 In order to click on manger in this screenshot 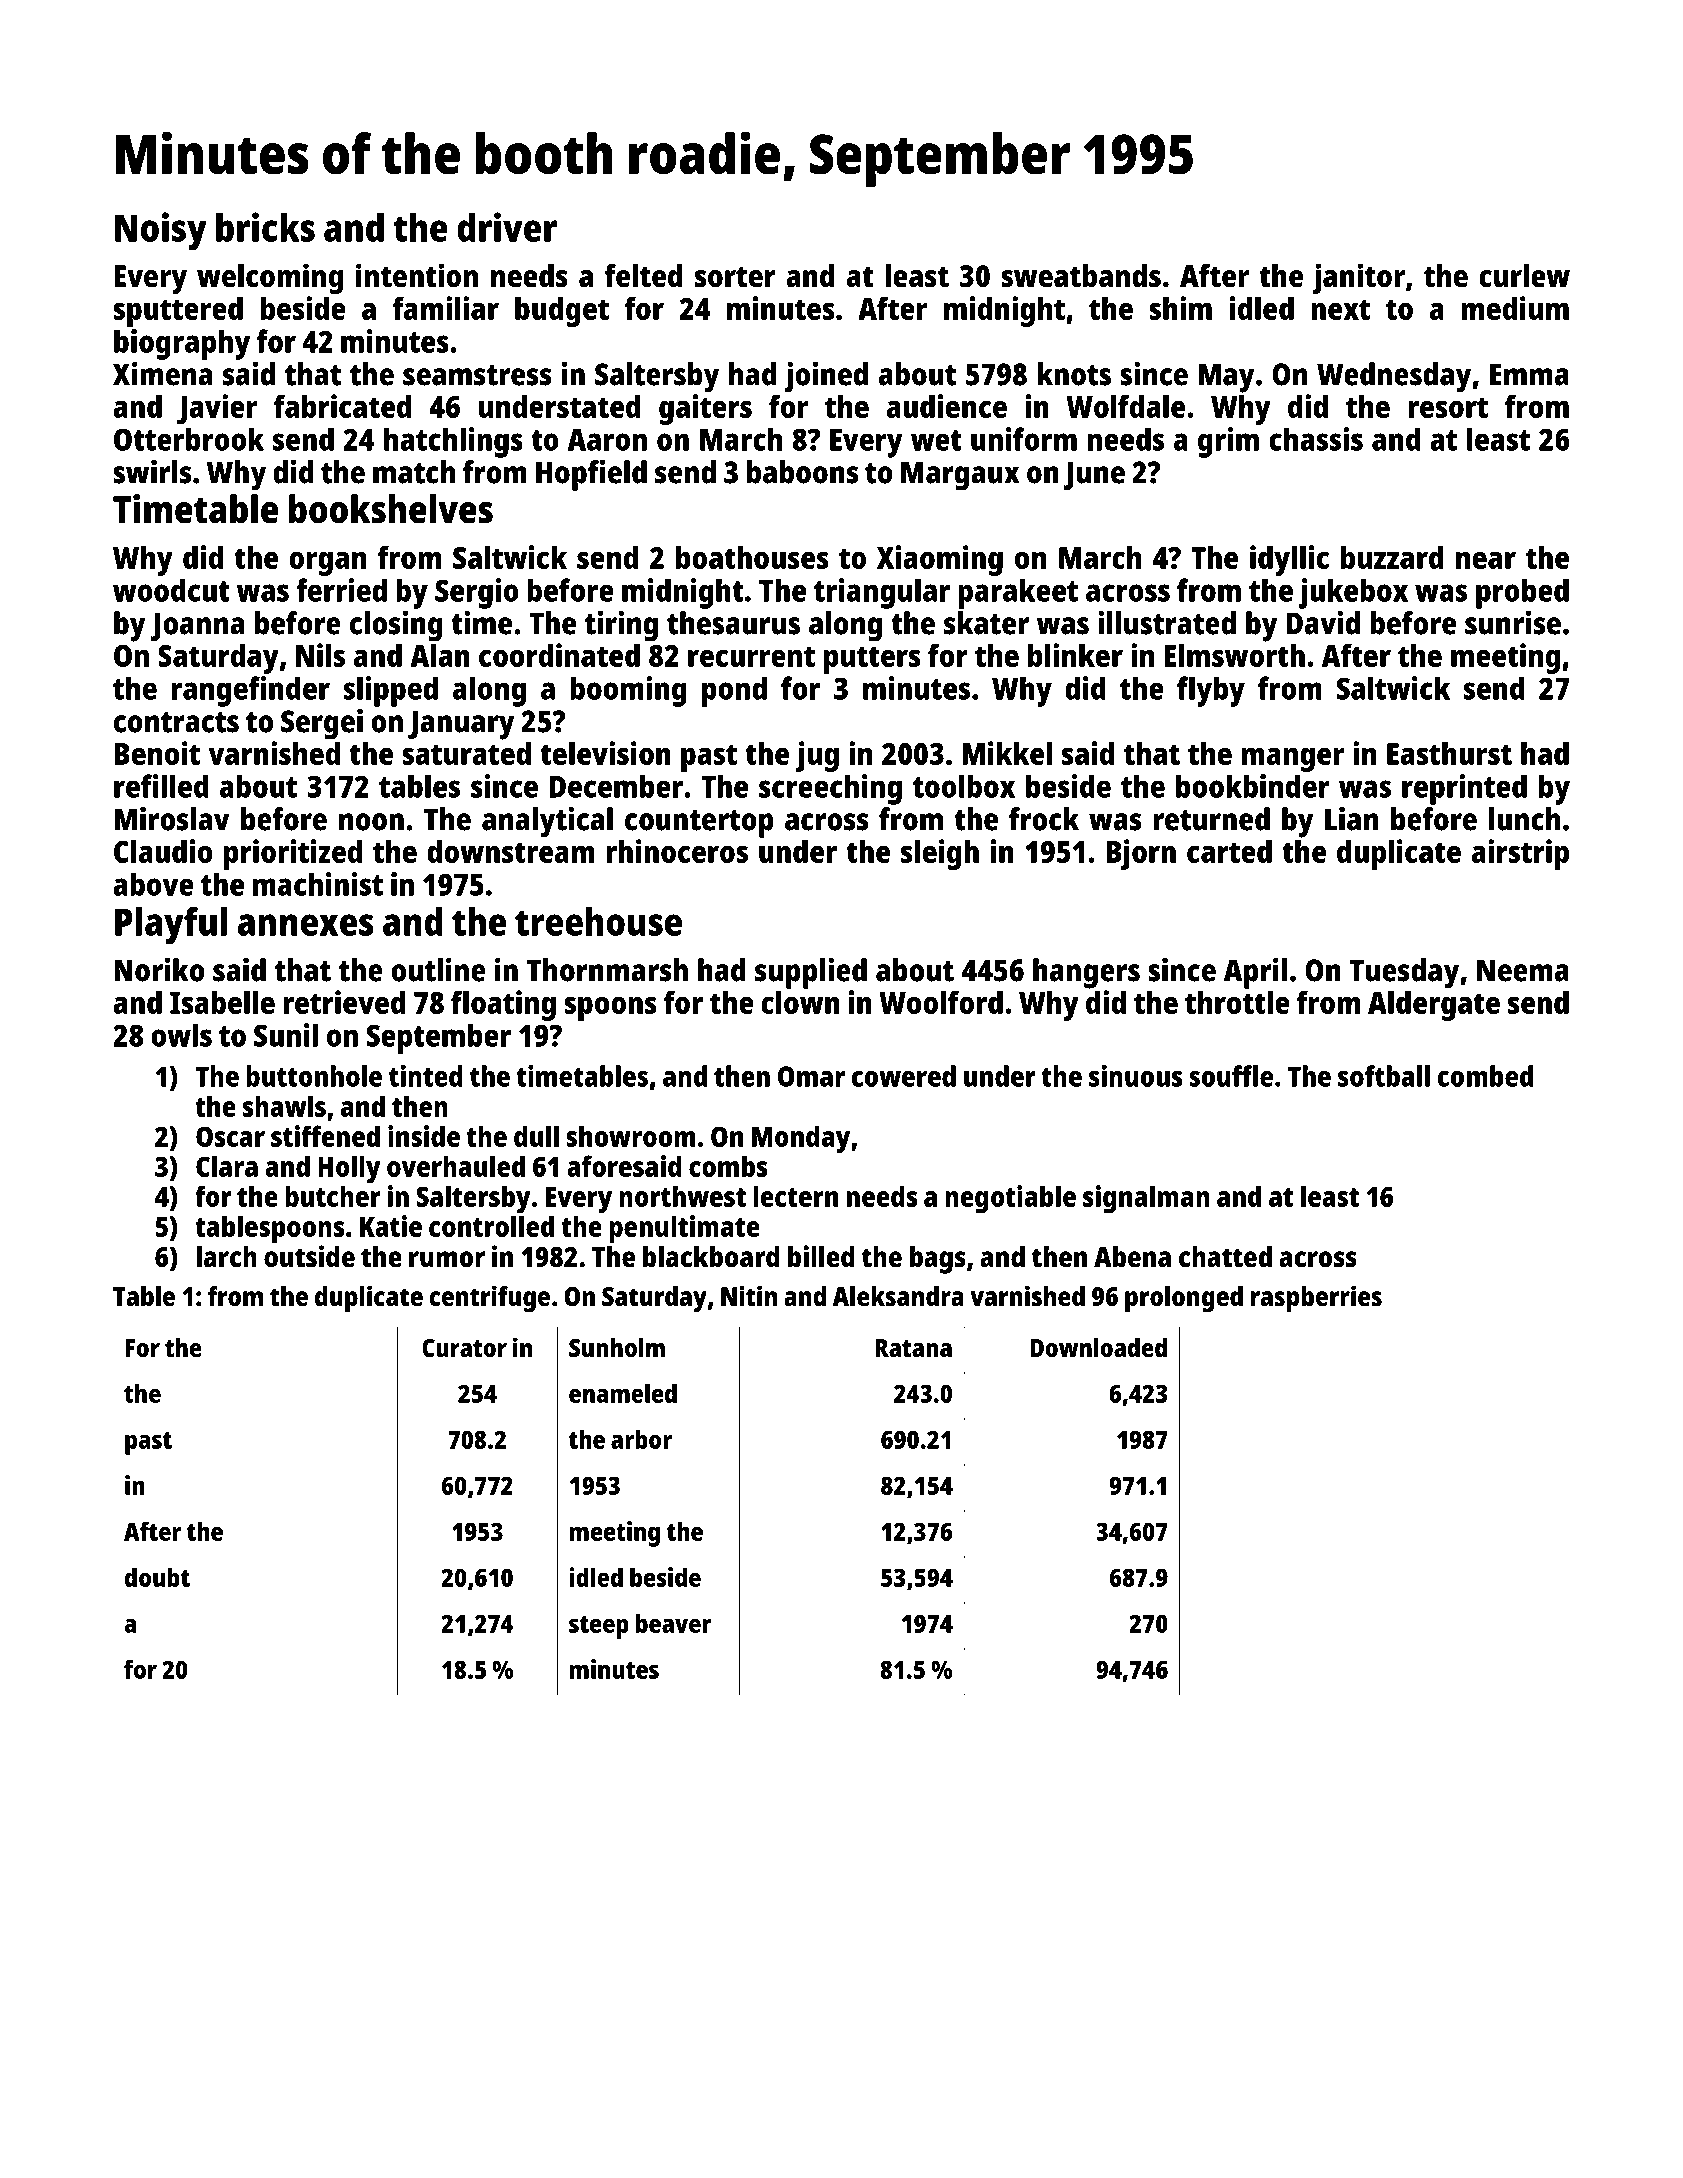, I will do `click(1293, 759)`.
